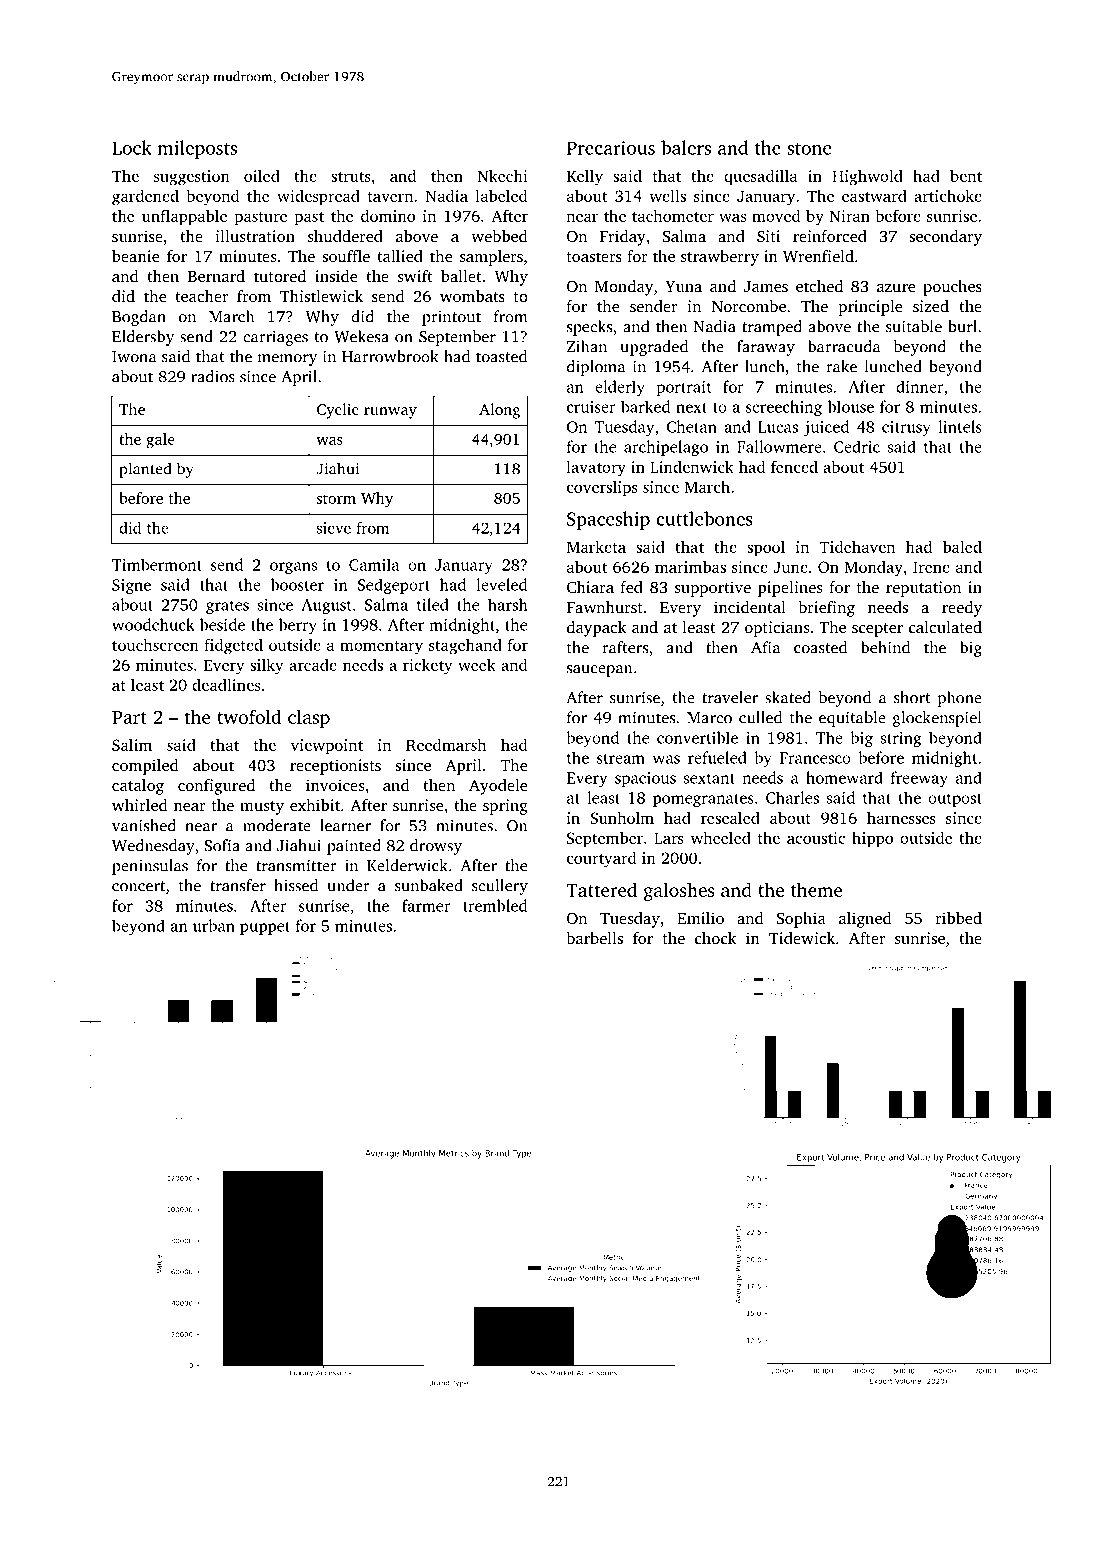  What do you see at coordinates (901, 739) in the document?
I see `string` at bounding box center [901, 739].
